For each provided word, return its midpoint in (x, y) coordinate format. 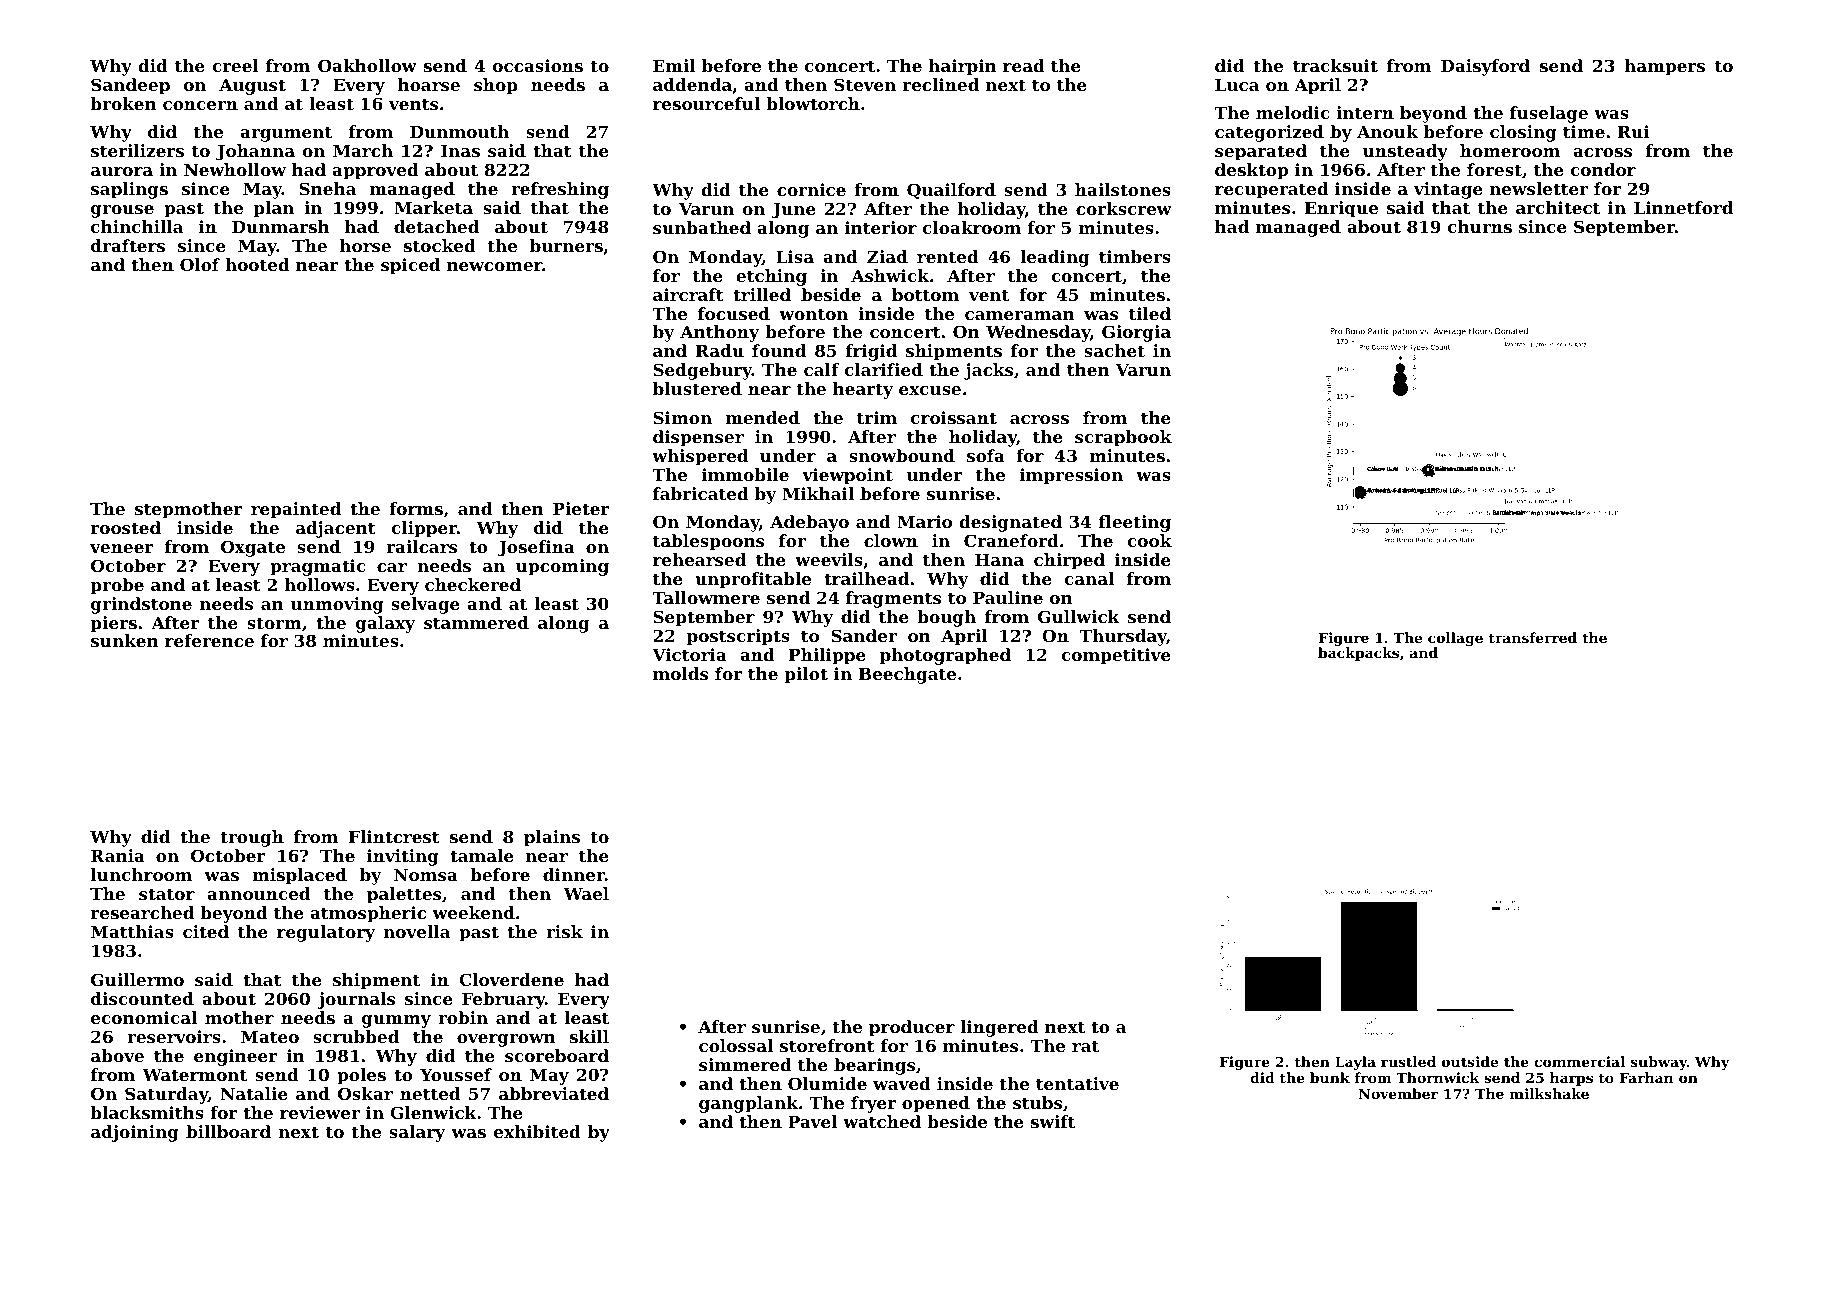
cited (206, 931)
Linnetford (1683, 207)
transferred (1533, 637)
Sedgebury (702, 371)
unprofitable (753, 580)
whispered (700, 457)
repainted (296, 510)
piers (113, 624)
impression (1071, 476)
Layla (1355, 1063)
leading (1054, 258)
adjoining (135, 1133)
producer (912, 1028)
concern (200, 105)
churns (1480, 226)
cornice (811, 189)
